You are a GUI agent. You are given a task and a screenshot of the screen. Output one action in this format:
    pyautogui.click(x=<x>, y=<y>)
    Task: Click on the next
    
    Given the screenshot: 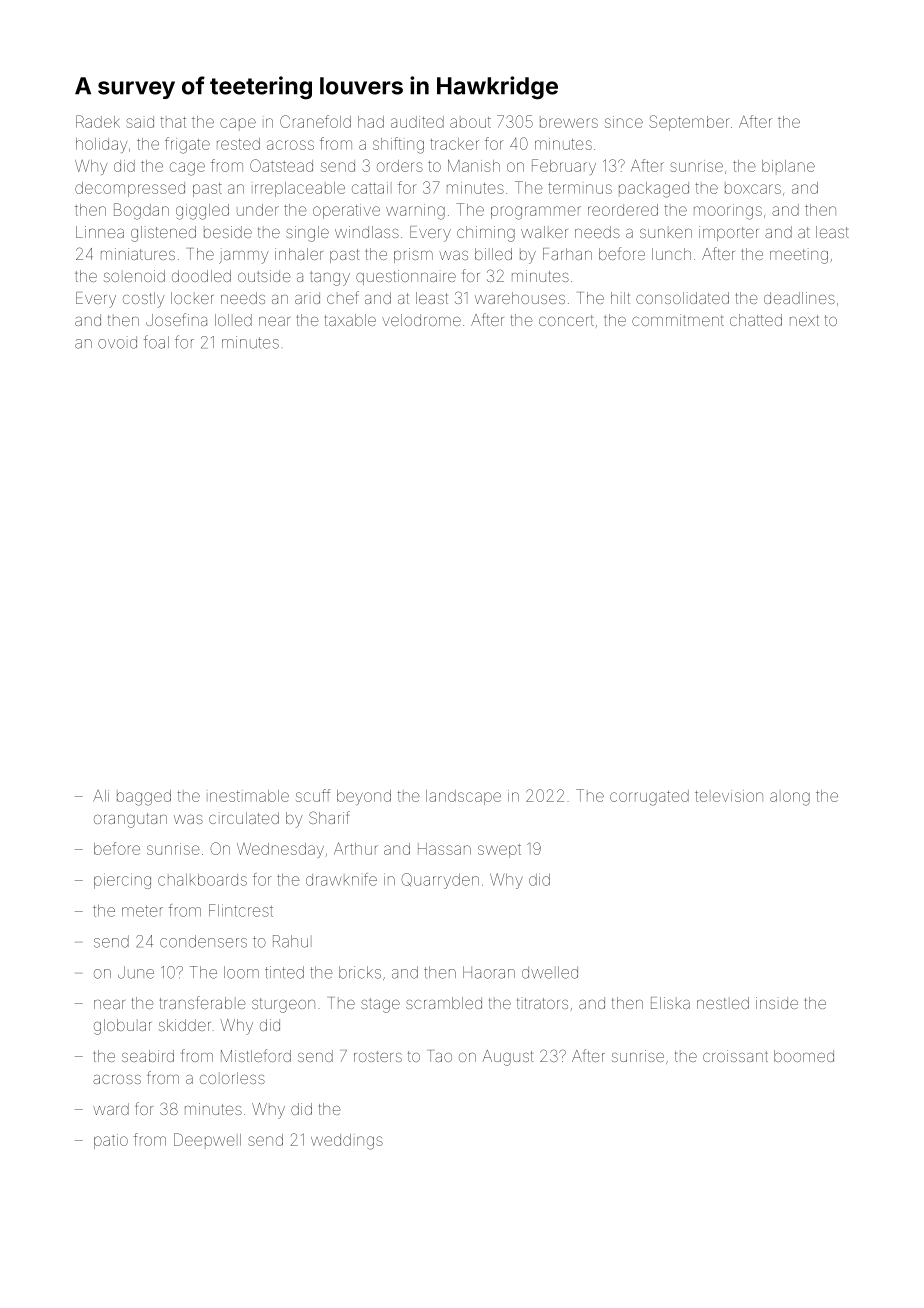 What is the action you would take?
    pyautogui.click(x=804, y=320)
